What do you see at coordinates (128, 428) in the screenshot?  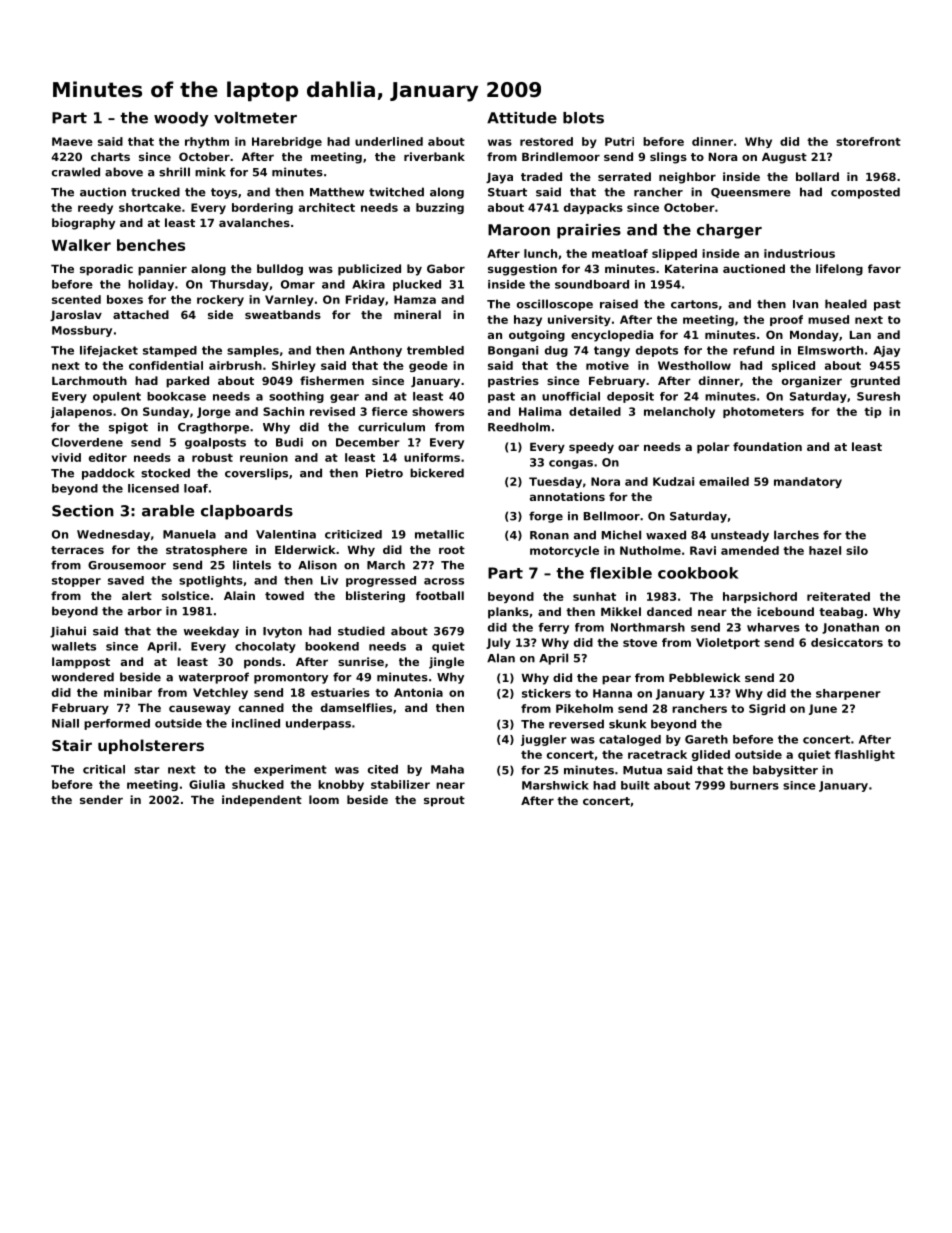 I see `spigot` at bounding box center [128, 428].
